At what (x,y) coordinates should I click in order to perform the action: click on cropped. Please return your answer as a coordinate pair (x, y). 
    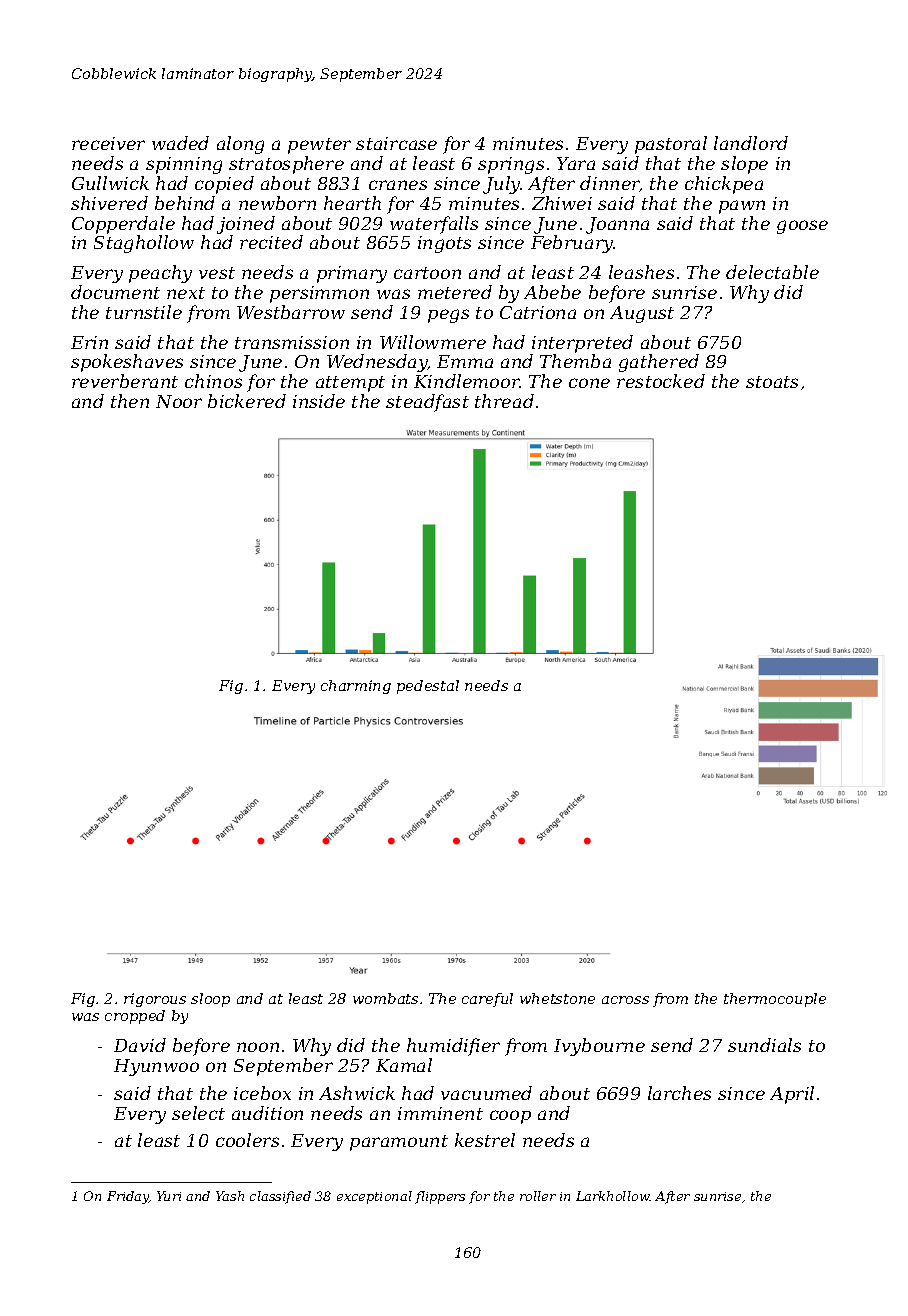
    Looking at the image, I should click on (135, 1017).
